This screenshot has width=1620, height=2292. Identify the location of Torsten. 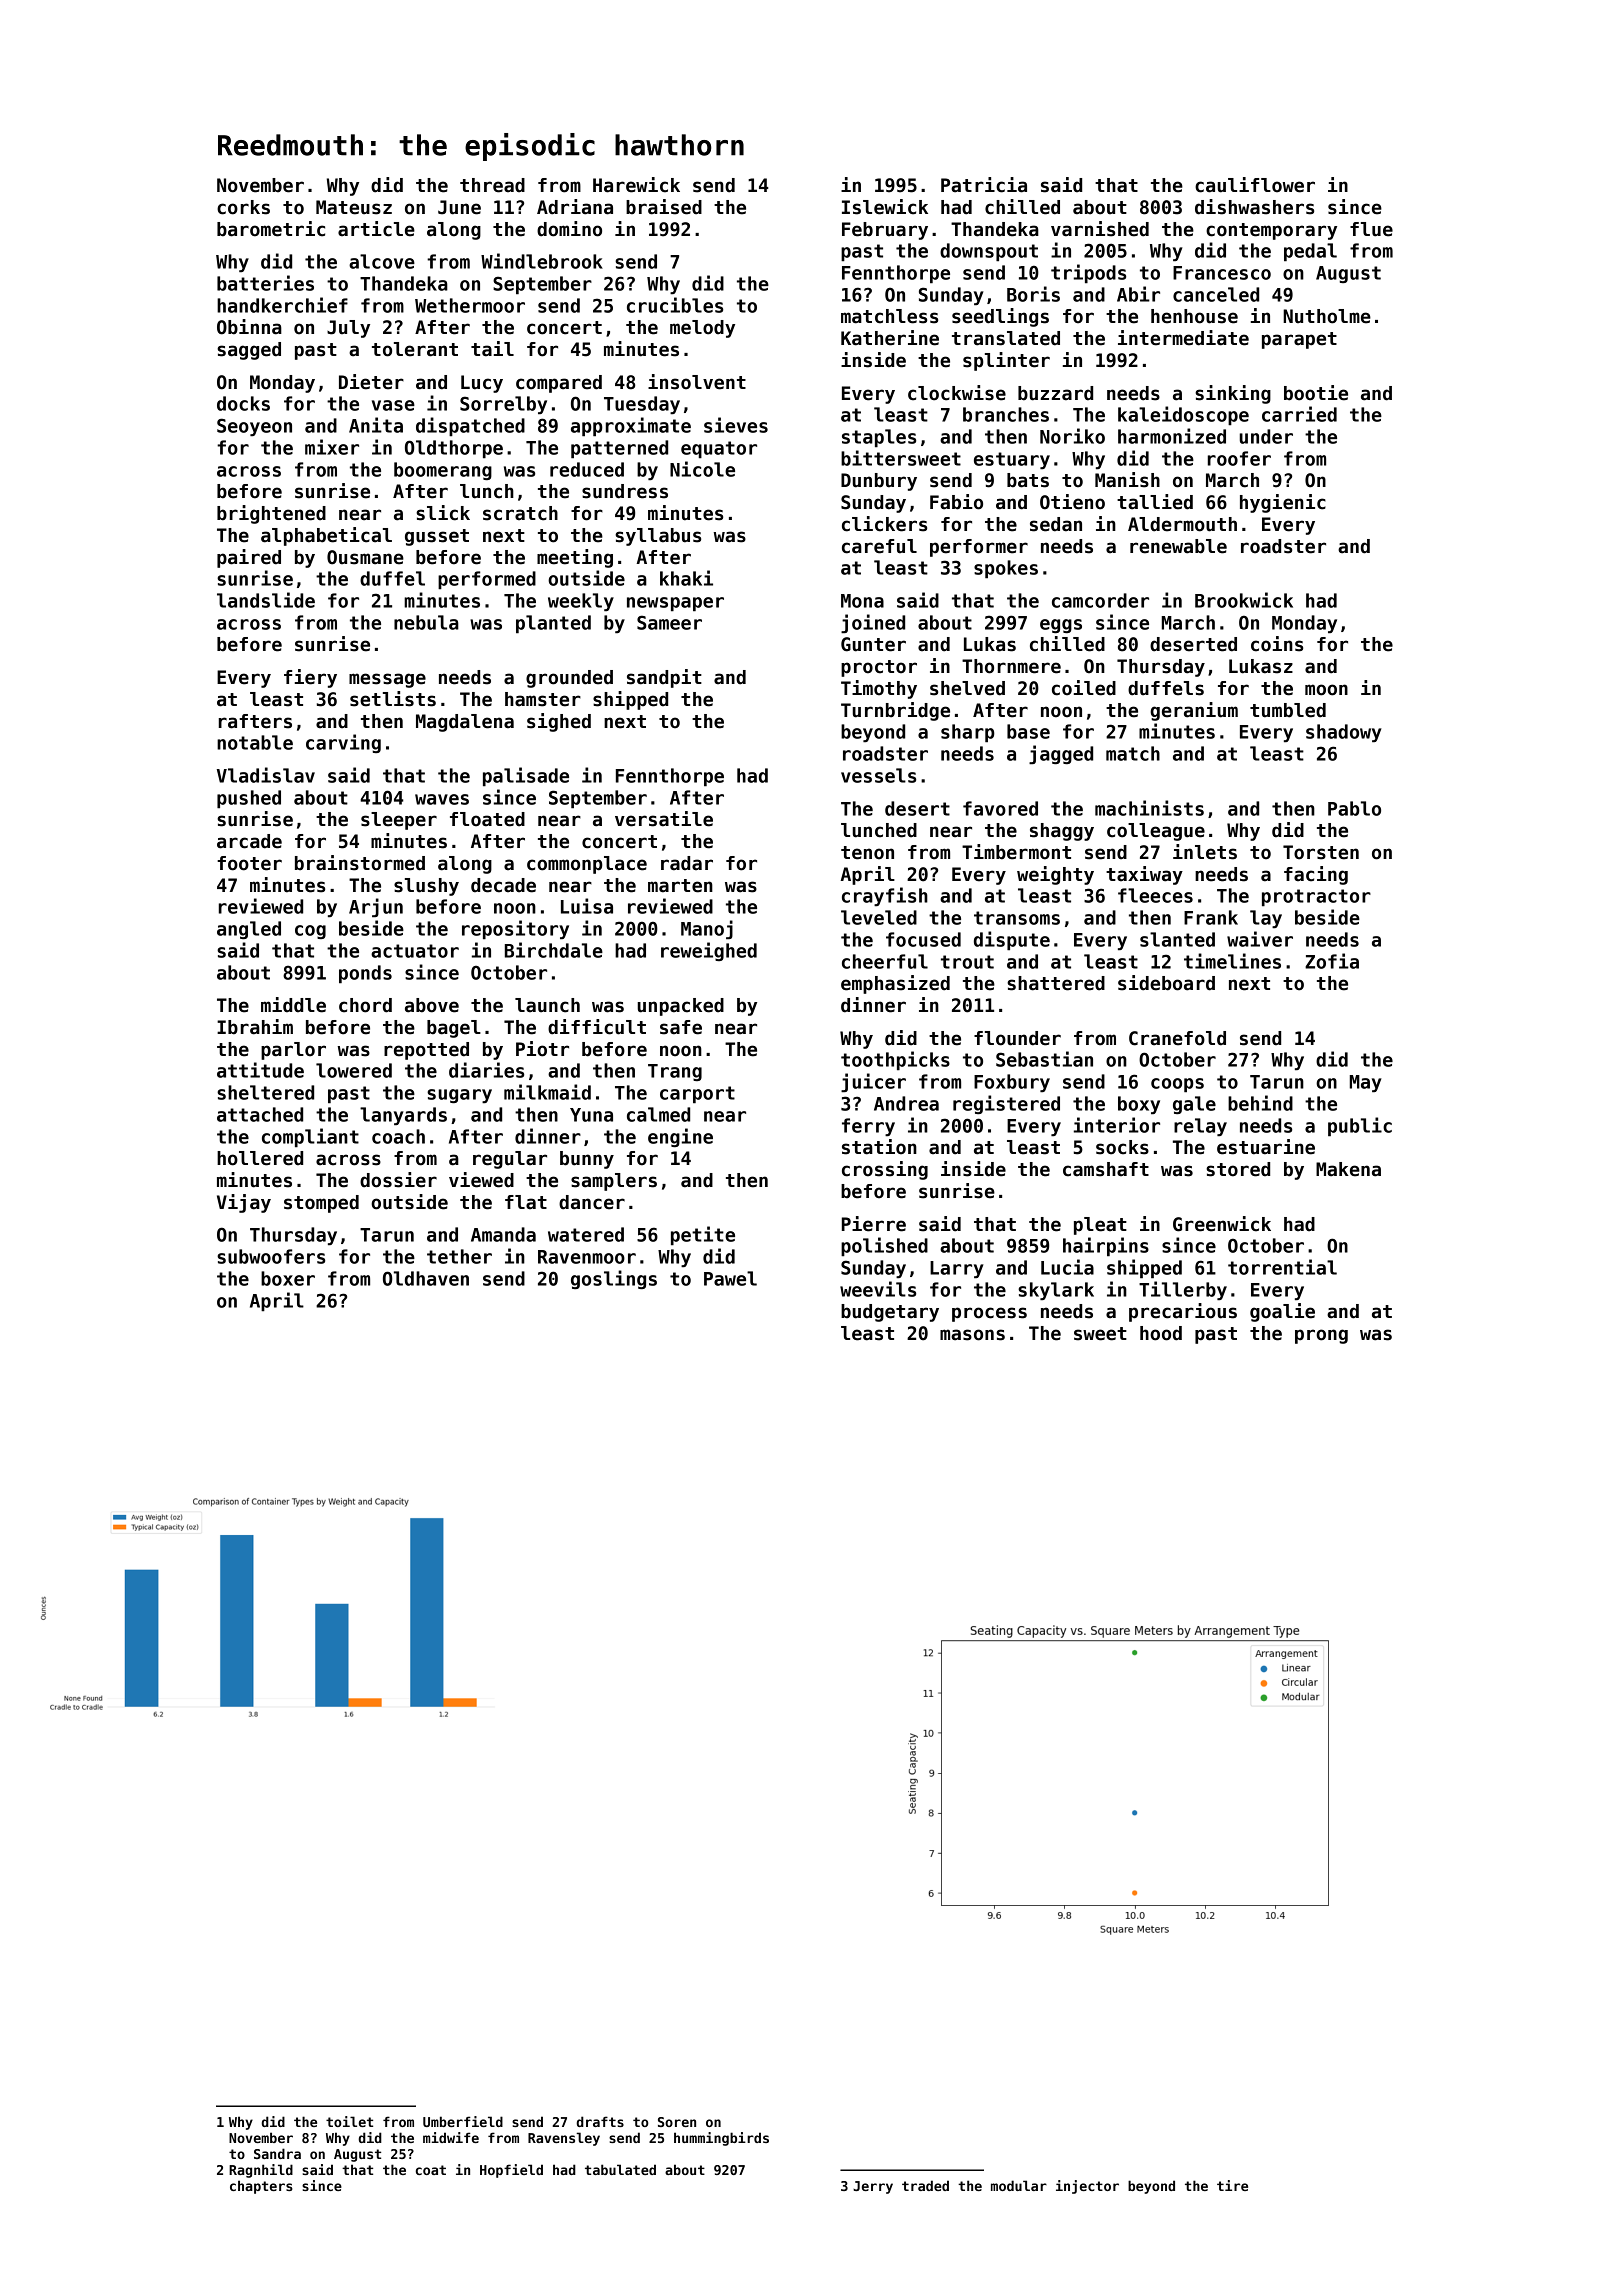
(1321, 852).
